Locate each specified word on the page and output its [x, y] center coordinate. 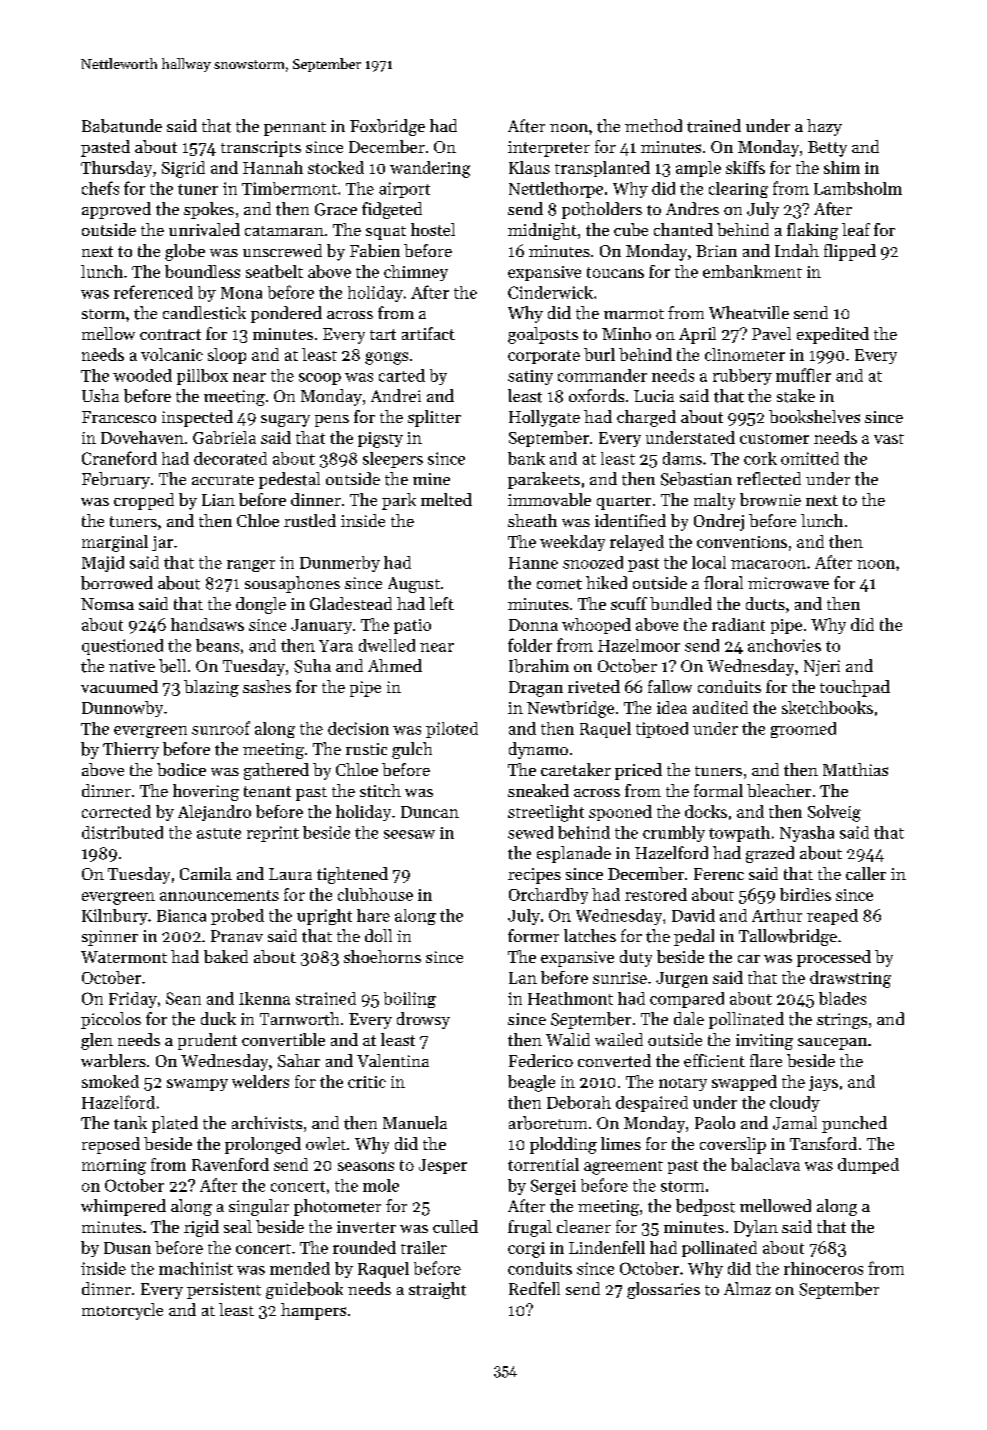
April [697, 335]
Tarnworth [299, 1019]
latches [590, 935]
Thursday [116, 169]
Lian [218, 500]
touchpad [855, 688]
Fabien [375, 250]
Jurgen [682, 980]
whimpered [123, 1207]
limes [621, 1143]
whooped [596, 626]
